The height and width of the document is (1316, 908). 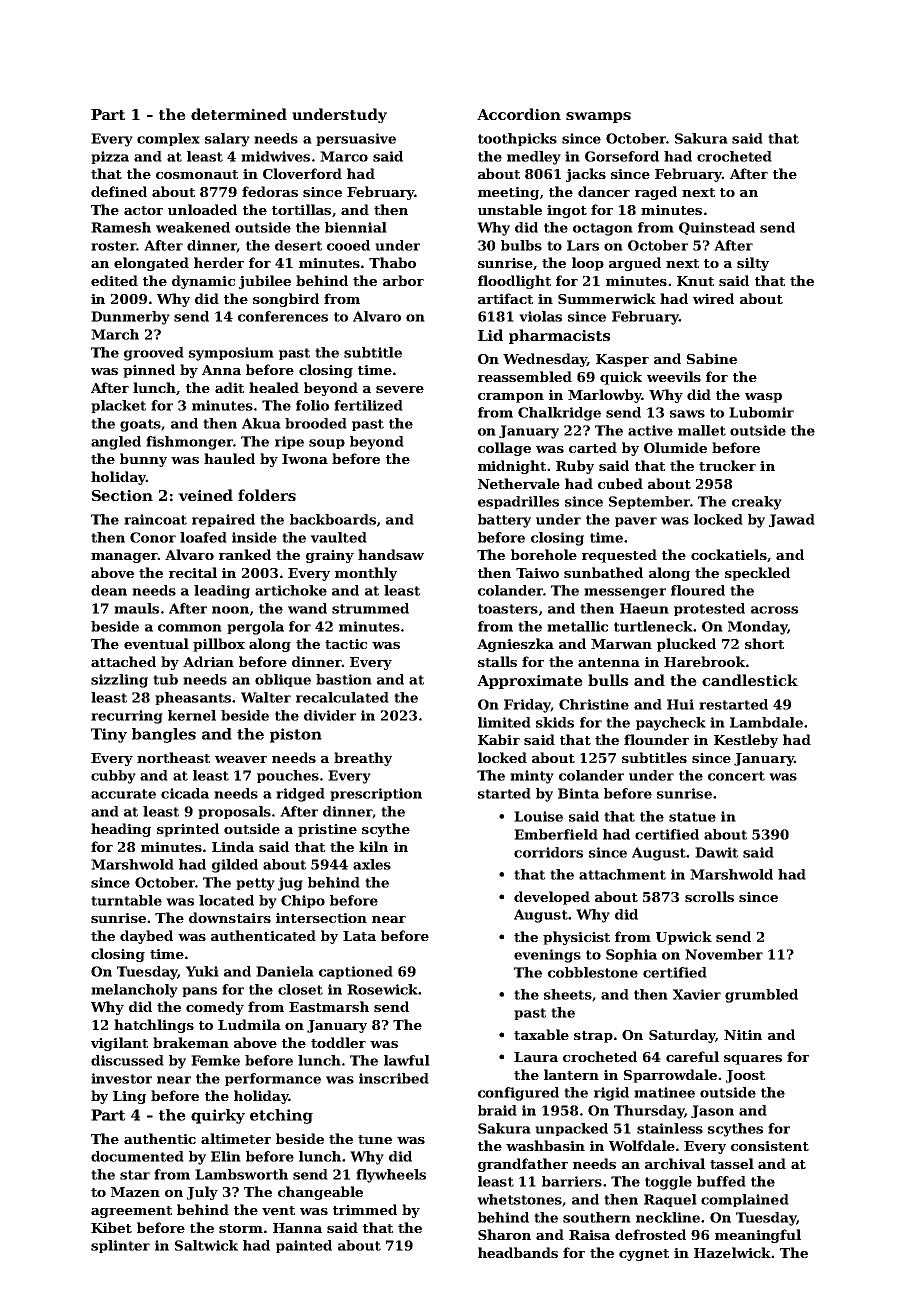 What do you see at coordinates (285, 971) in the document?
I see `Daniela` at bounding box center [285, 971].
